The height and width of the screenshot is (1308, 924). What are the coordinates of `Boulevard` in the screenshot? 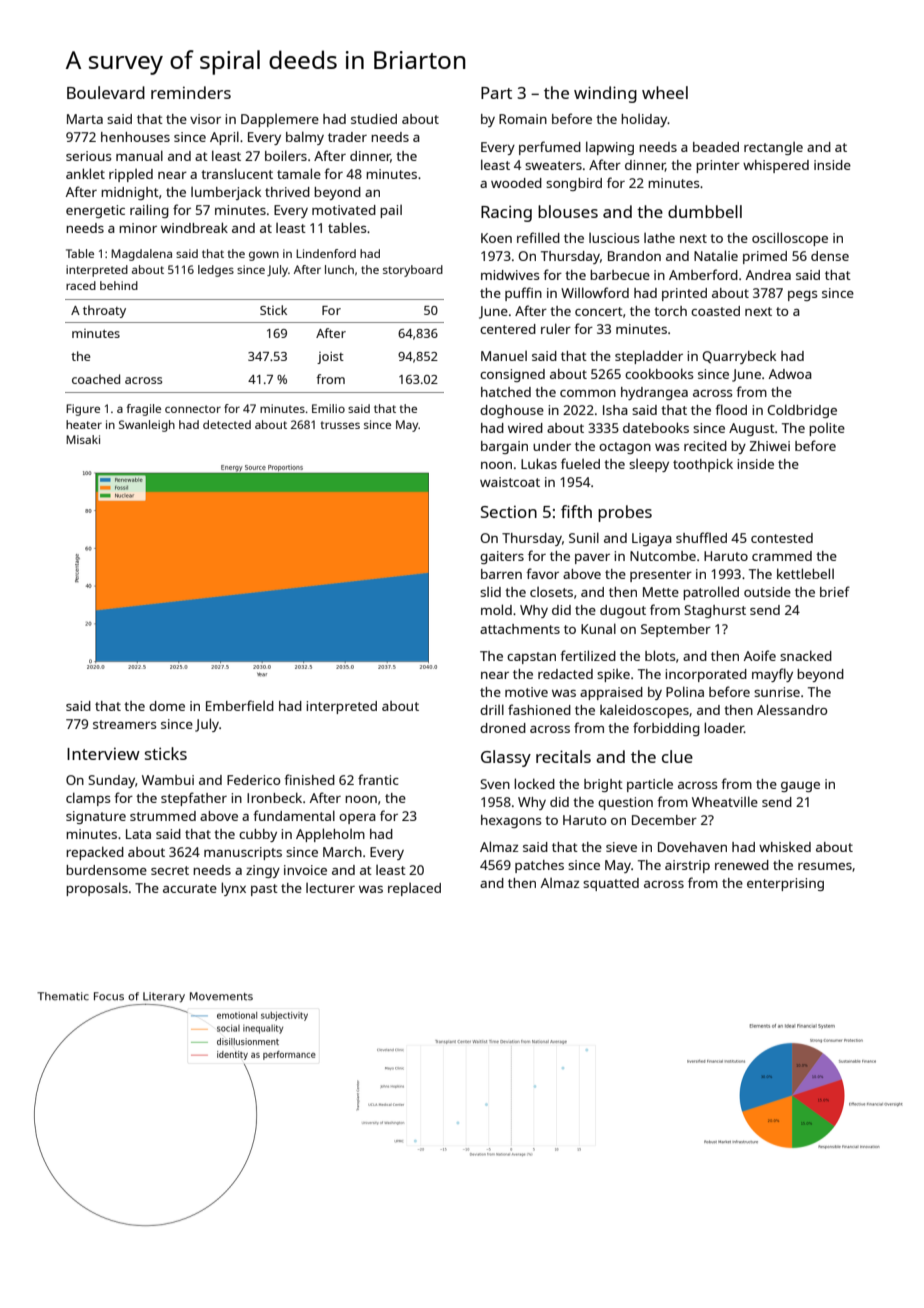 It's located at (106, 92).
